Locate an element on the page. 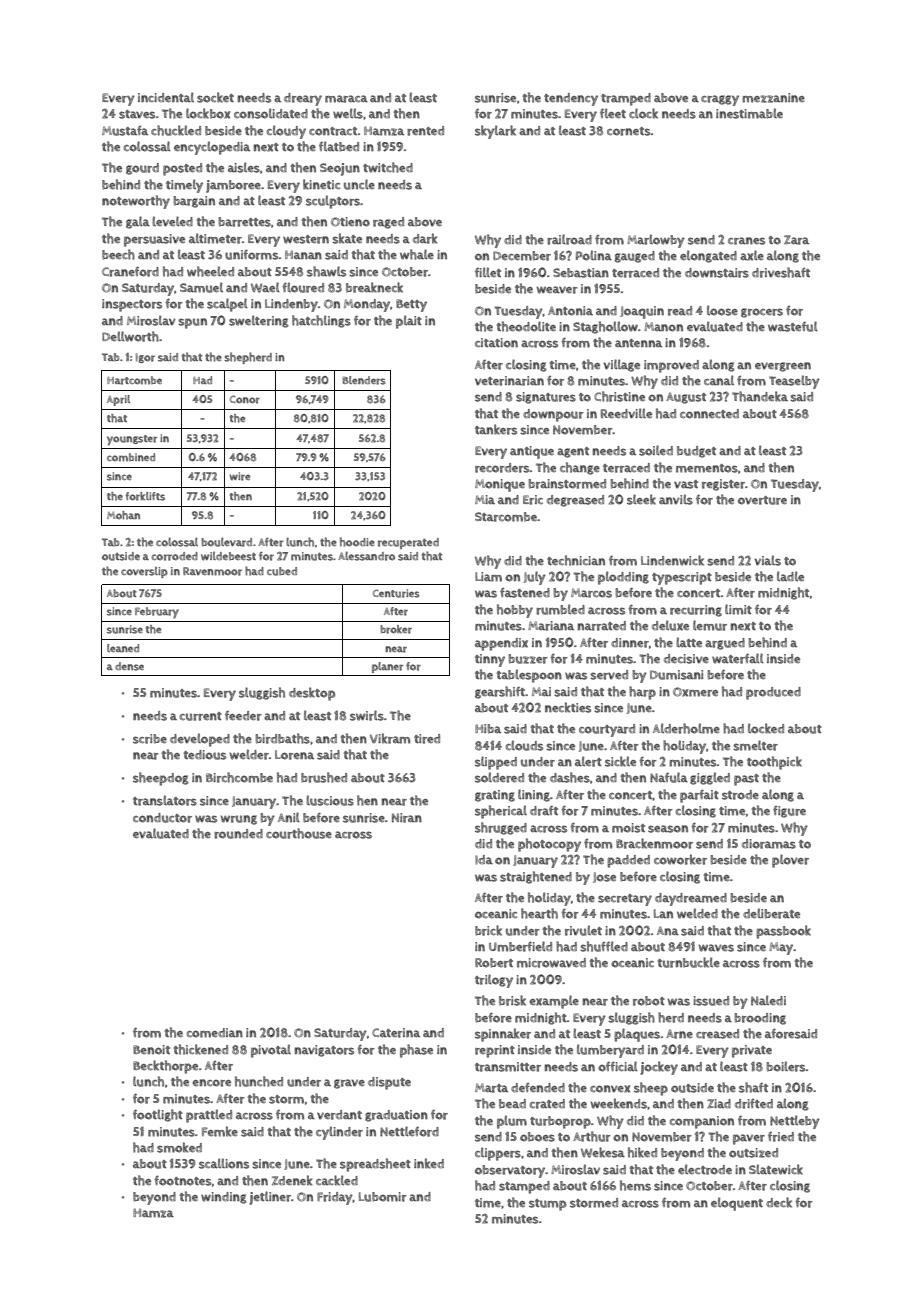  April is located at coordinates (118, 400).
